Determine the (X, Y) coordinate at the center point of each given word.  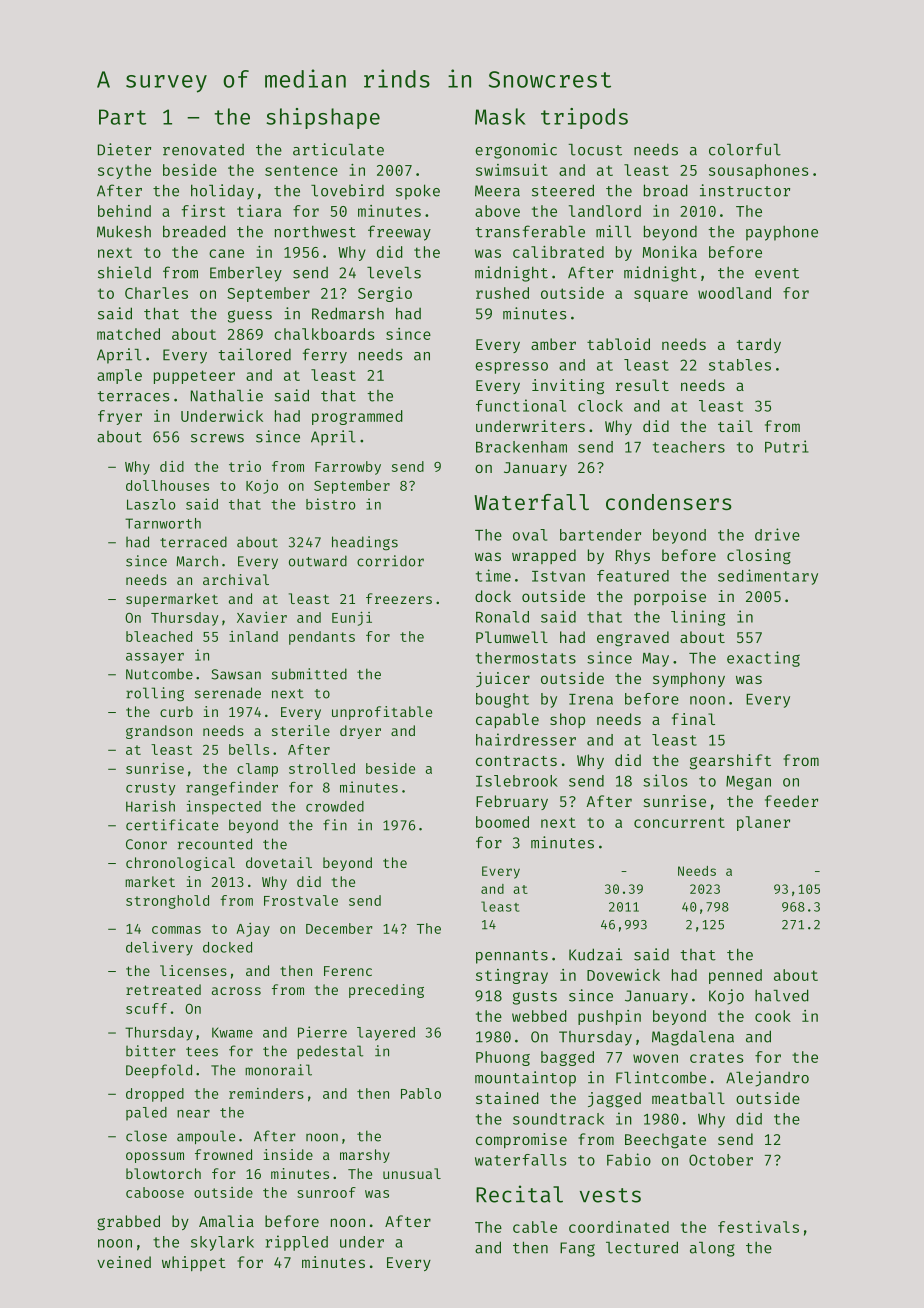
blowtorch (163, 1173)
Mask (500, 116)
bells (249, 749)
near (193, 1114)
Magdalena (693, 1038)
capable (507, 720)
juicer (503, 679)
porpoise (670, 597)
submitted (309, 674)
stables (740, 365)
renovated (203, 150)
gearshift (730, 762)
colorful (745, 149)
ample (119, 376)
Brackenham (521, 447)
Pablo (421, 1093)
